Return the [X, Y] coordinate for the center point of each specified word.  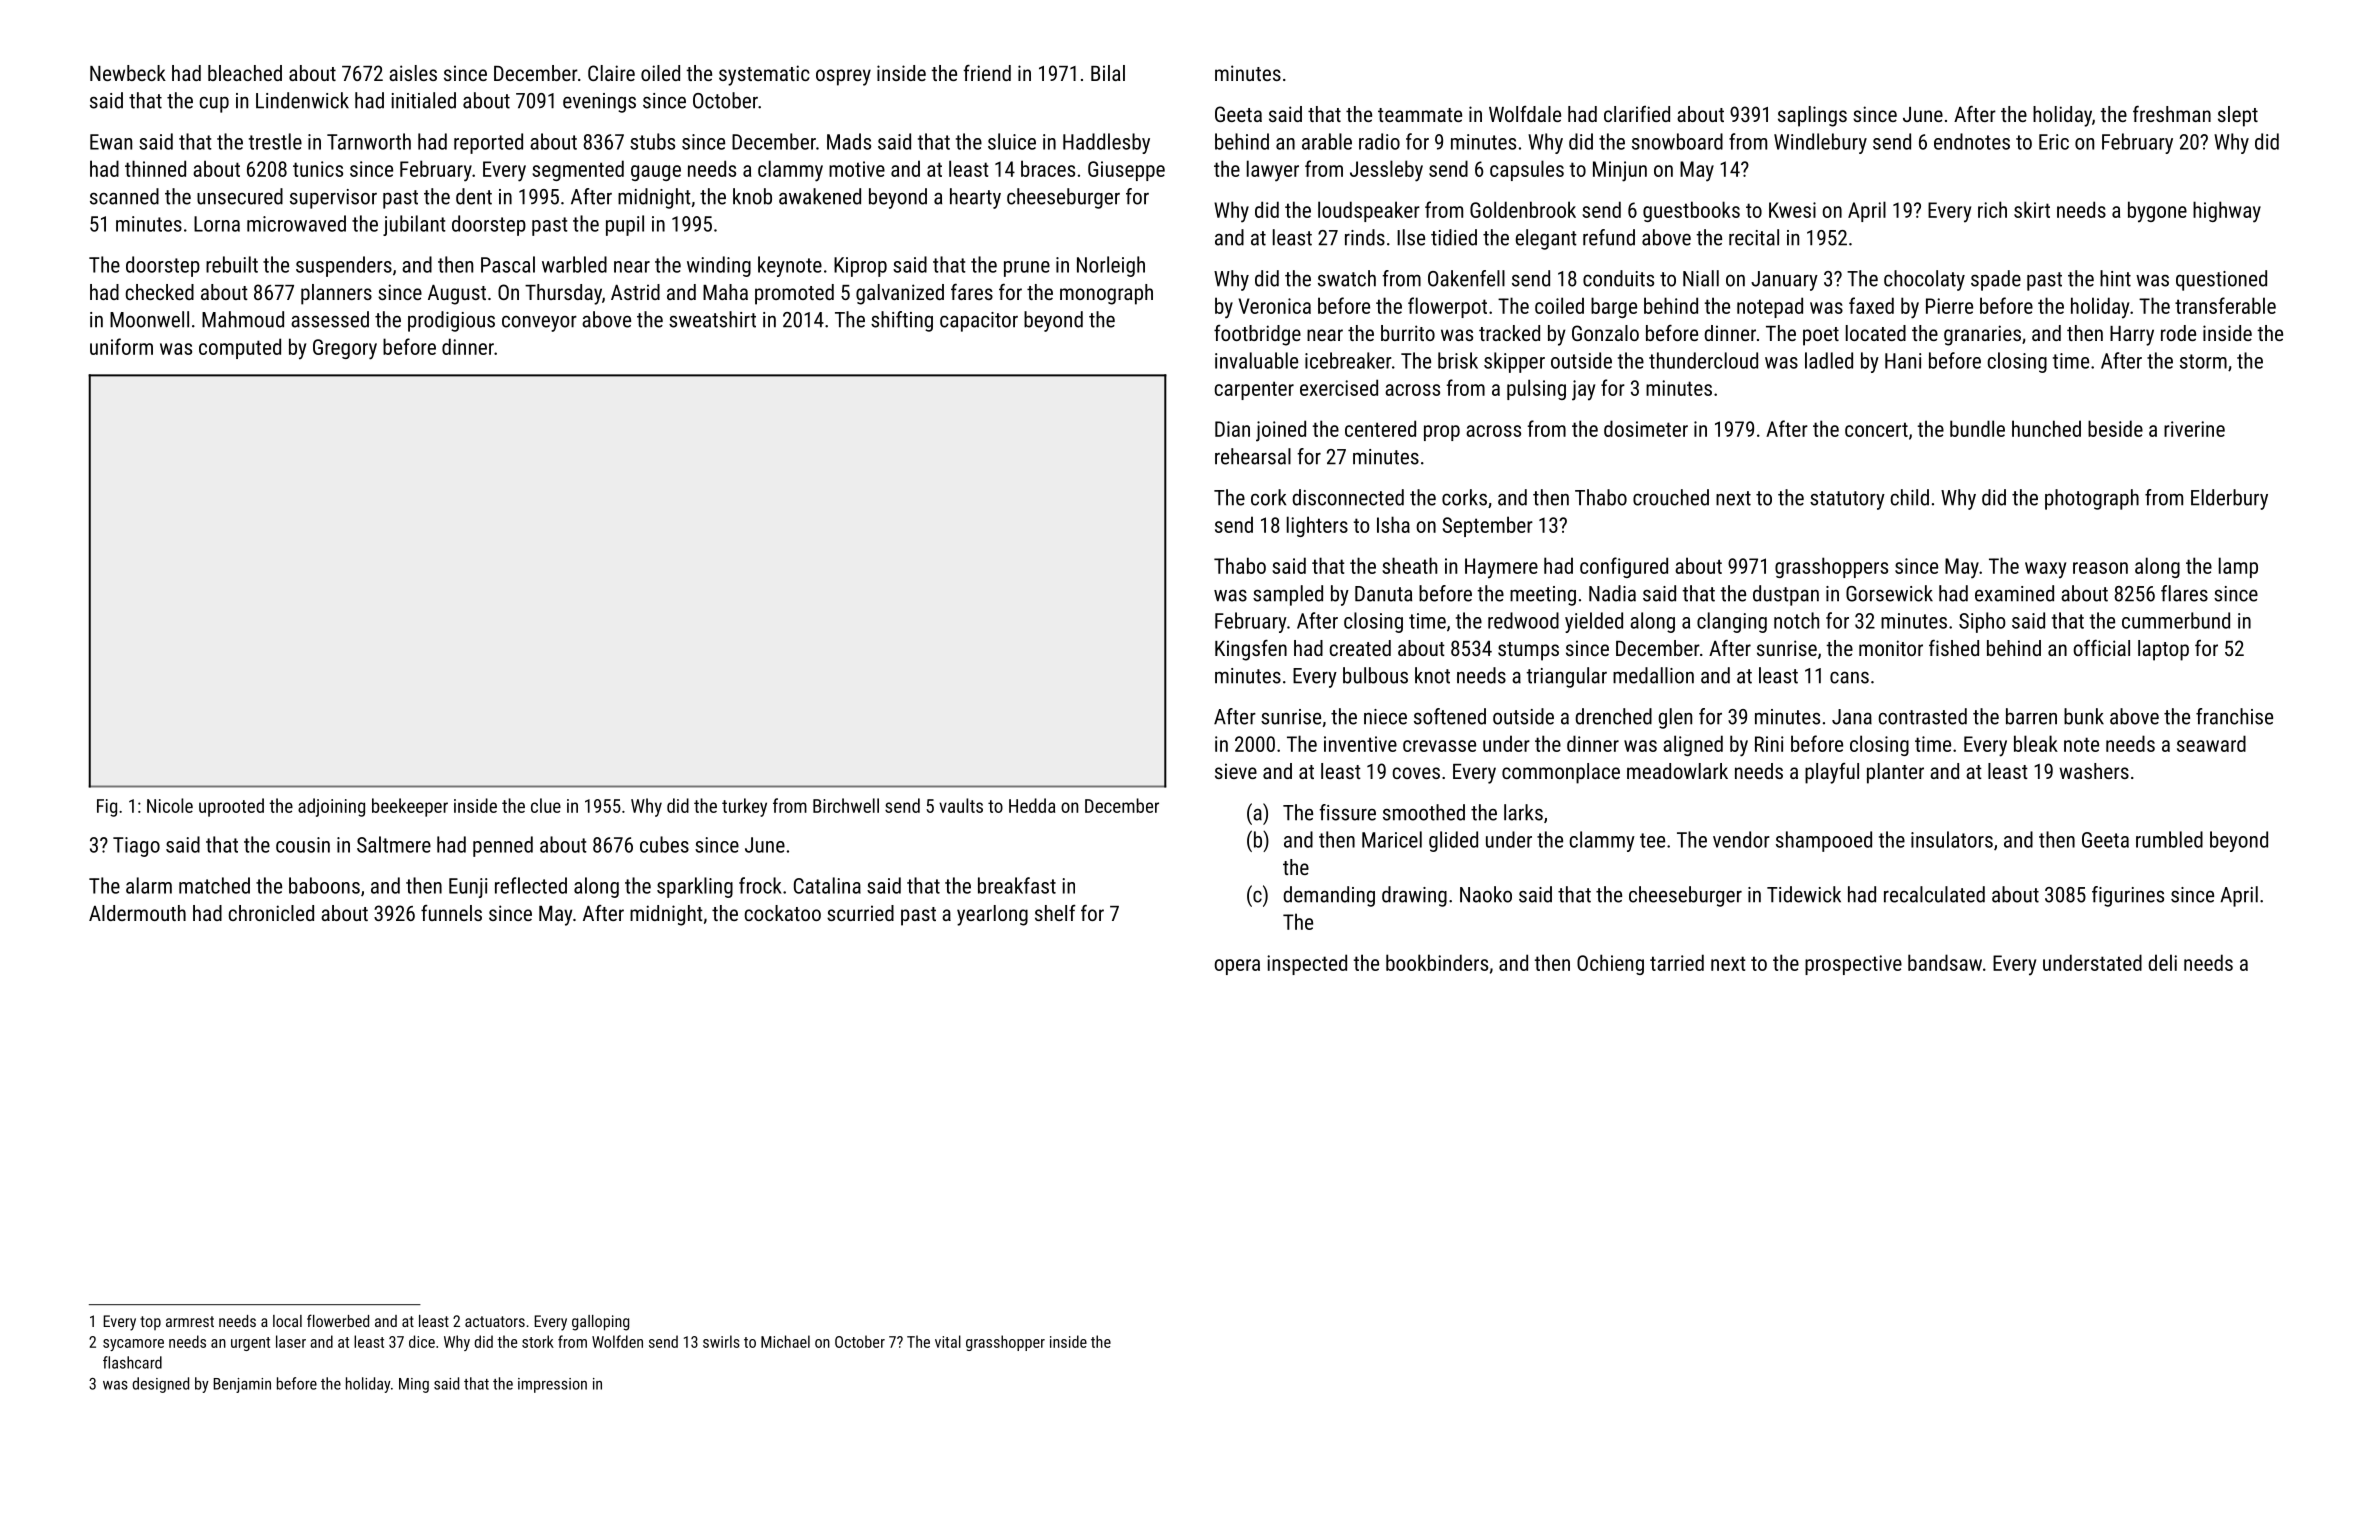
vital [948, 1341]
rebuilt [232, 264]
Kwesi [1792, 210]
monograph [1106, 294]
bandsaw [1945, 962]
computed [240, 348]
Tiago [136, 847]
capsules [1527, 170]
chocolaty [1924, 280]
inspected [1307, 964]
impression [552, 1385]
